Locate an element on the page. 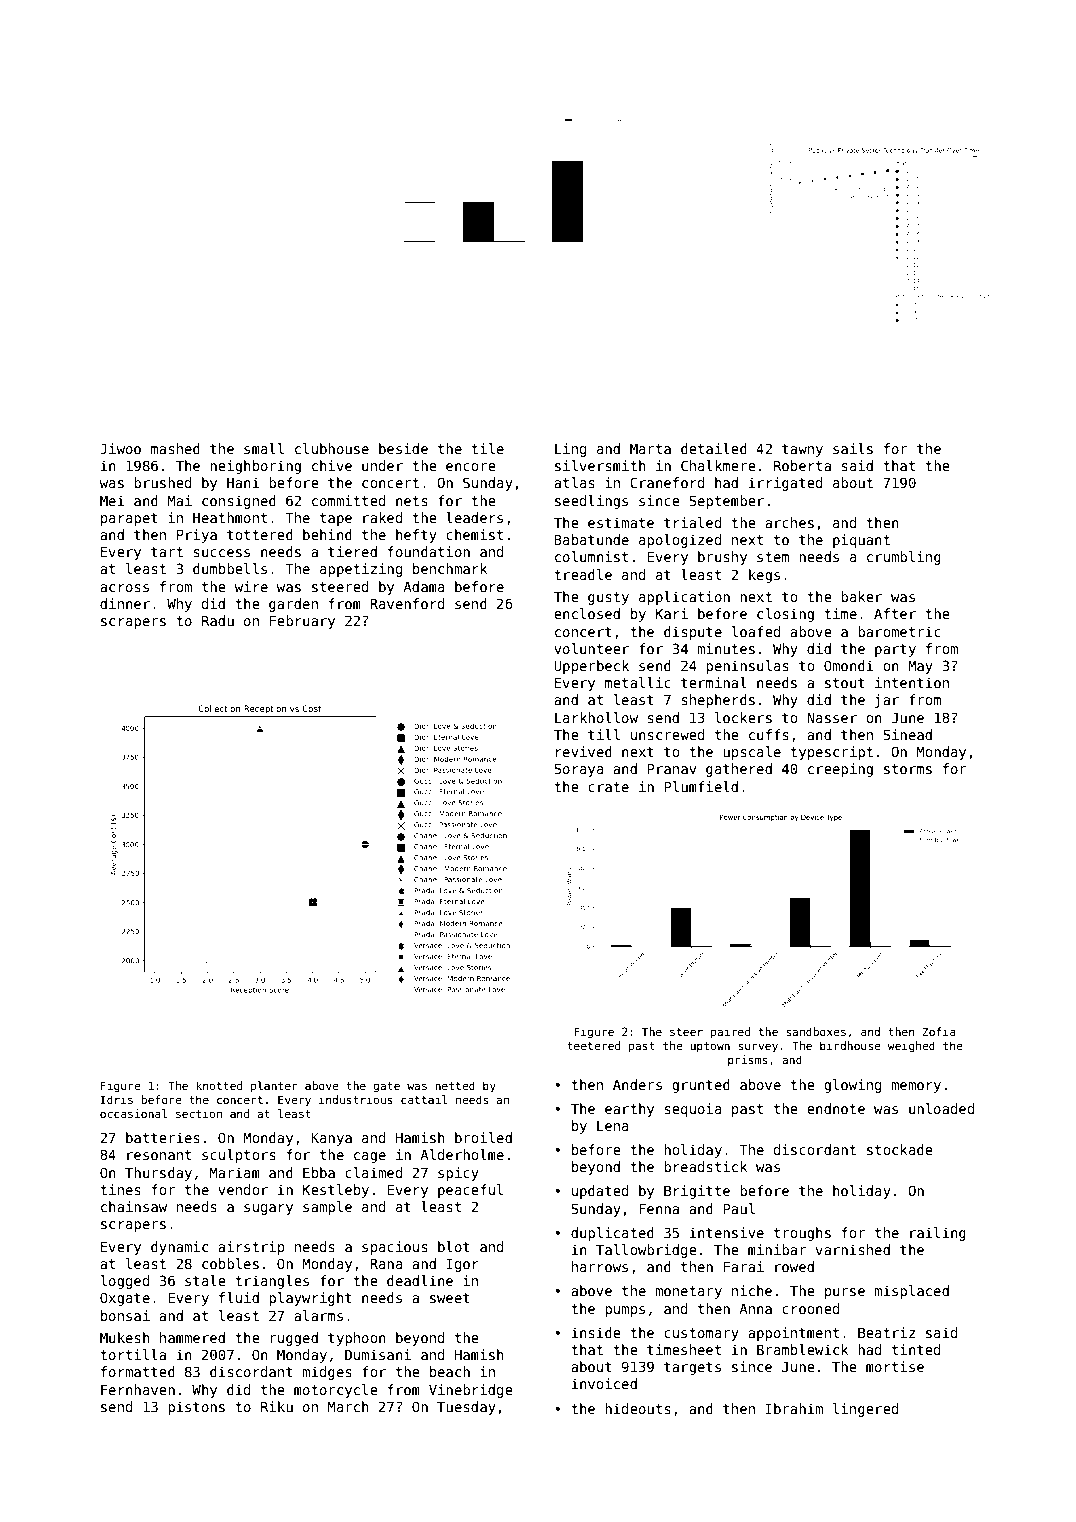 This page has height=1522, width=1076. After is located at coordinates (895, 613).
